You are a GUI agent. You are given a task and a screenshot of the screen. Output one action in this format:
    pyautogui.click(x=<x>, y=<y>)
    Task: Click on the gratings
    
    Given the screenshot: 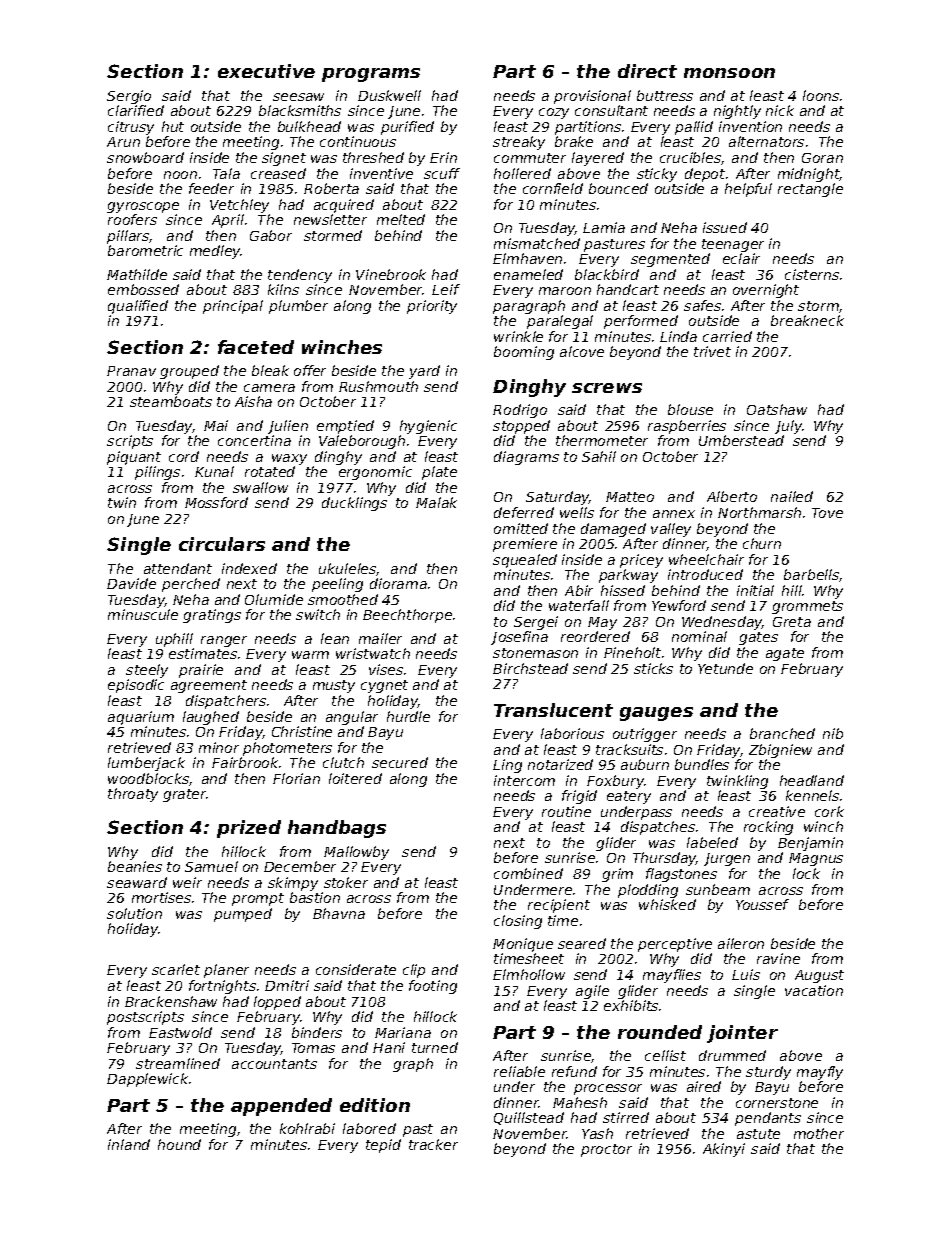 What is the action you would take?
    pyautogui.click(x=212, y=616)
